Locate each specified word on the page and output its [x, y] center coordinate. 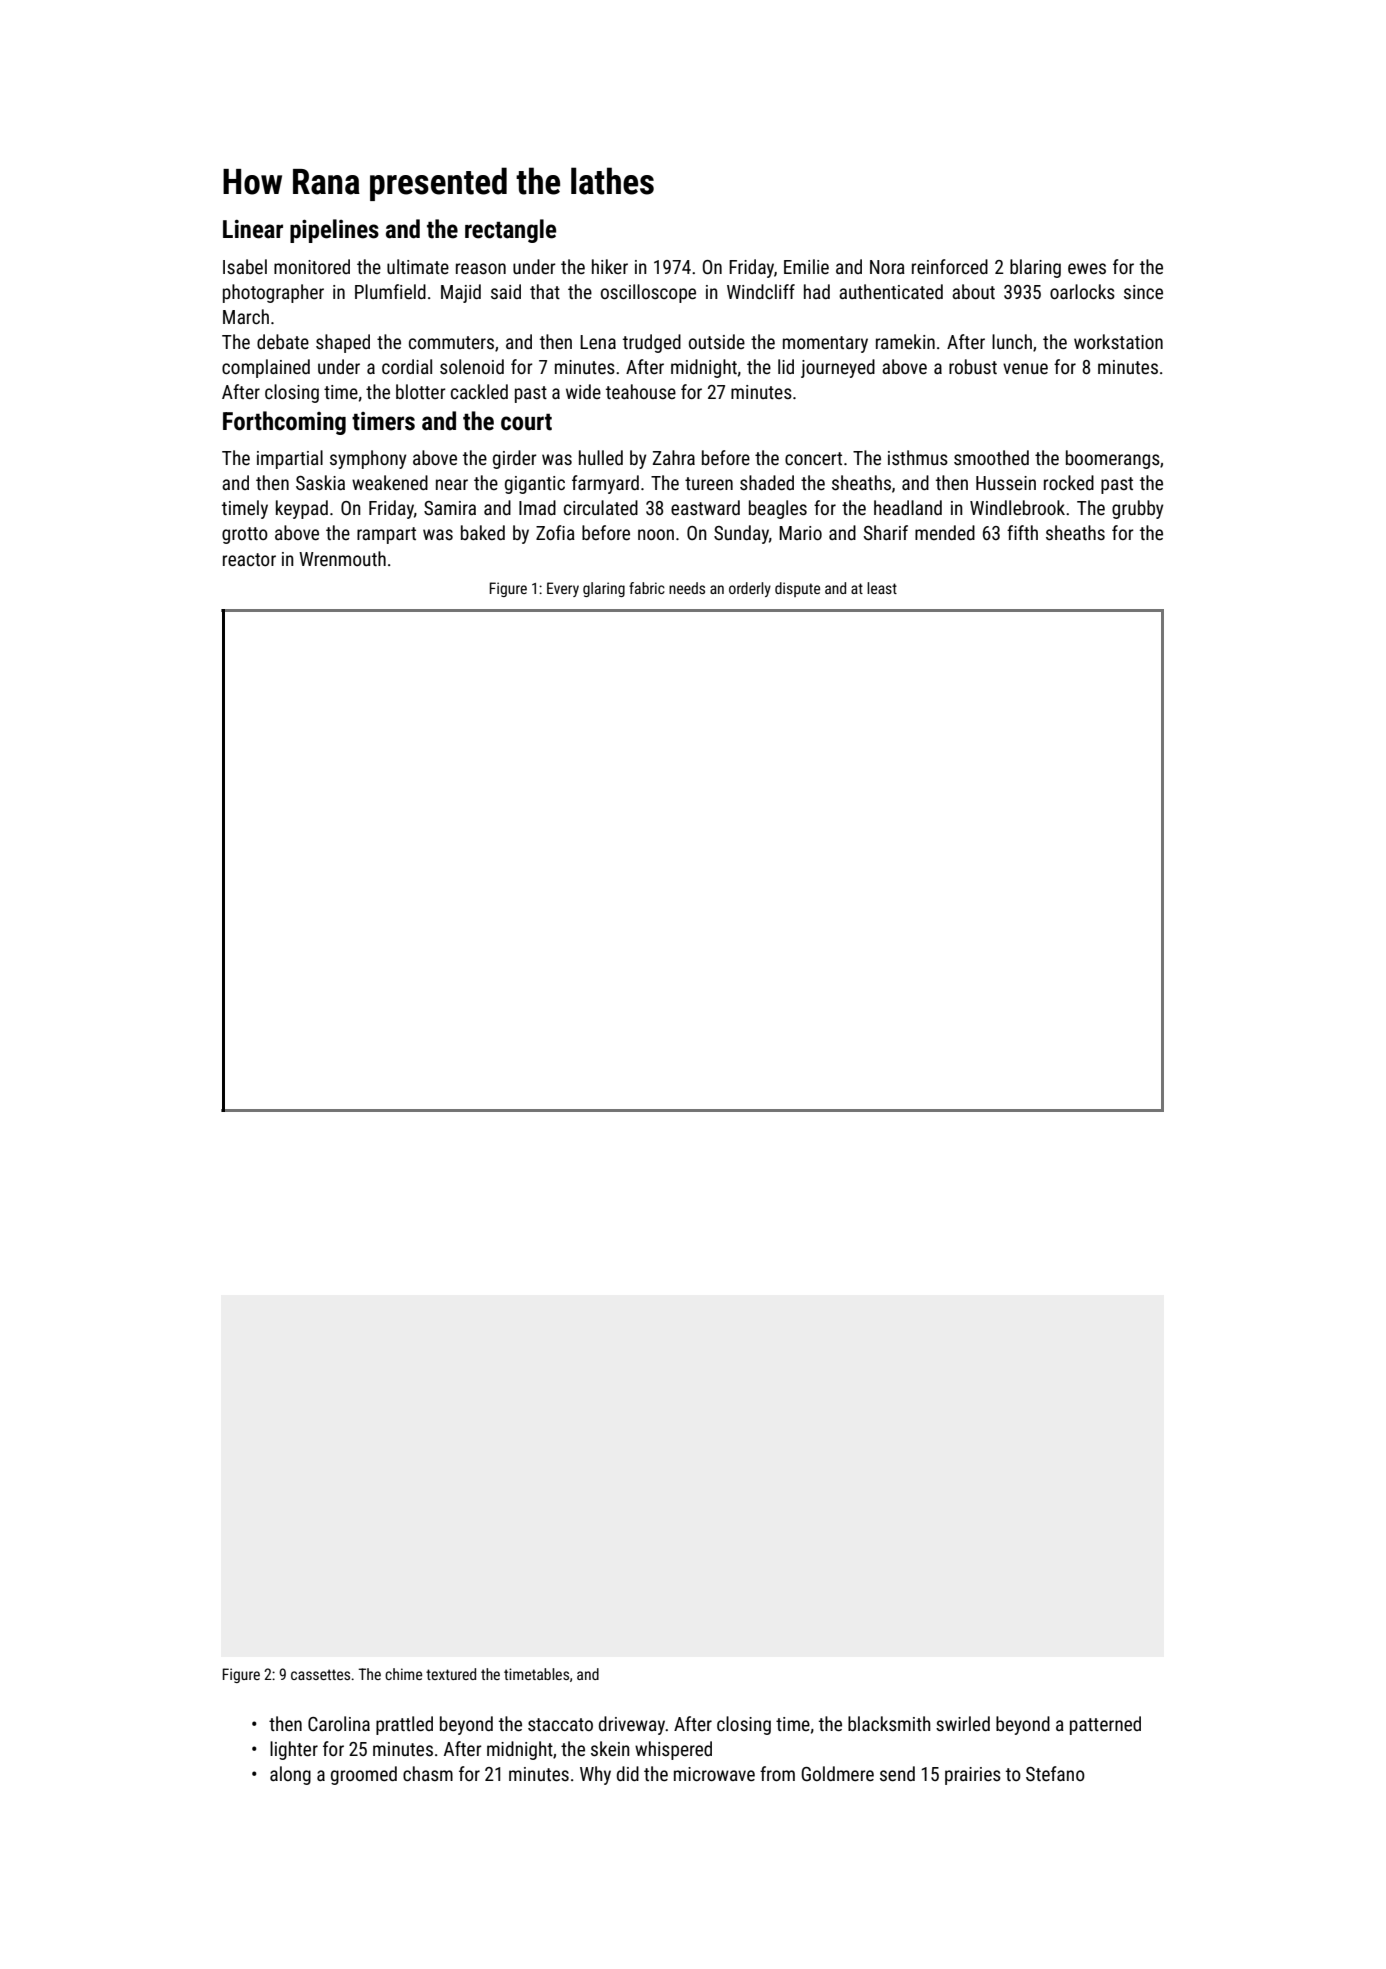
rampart [386, 535]
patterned [1105, 1725]
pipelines [334, 231]
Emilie [806, 266]
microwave [714, 1774]
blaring [1035, 268]
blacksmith [889, 1723]
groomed [364, 1775]
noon [656, 534]
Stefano [1055, 1773]
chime [403, 1674]
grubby [1137, 509]
